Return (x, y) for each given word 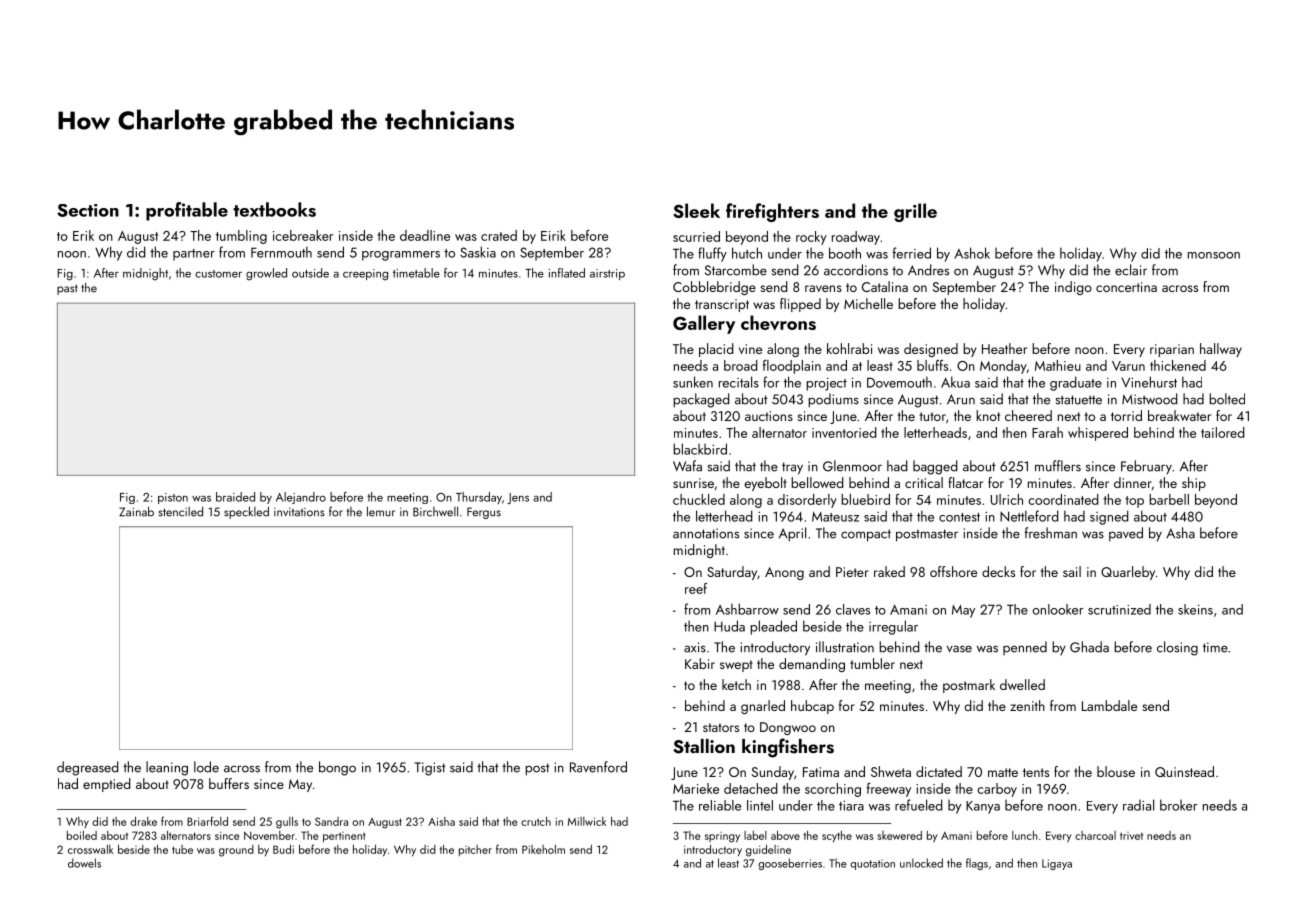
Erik (83, 235)
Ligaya (1057, 864)
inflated (567, 273)
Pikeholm (543, 849)
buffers (229, 783)
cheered (1028, 415)
